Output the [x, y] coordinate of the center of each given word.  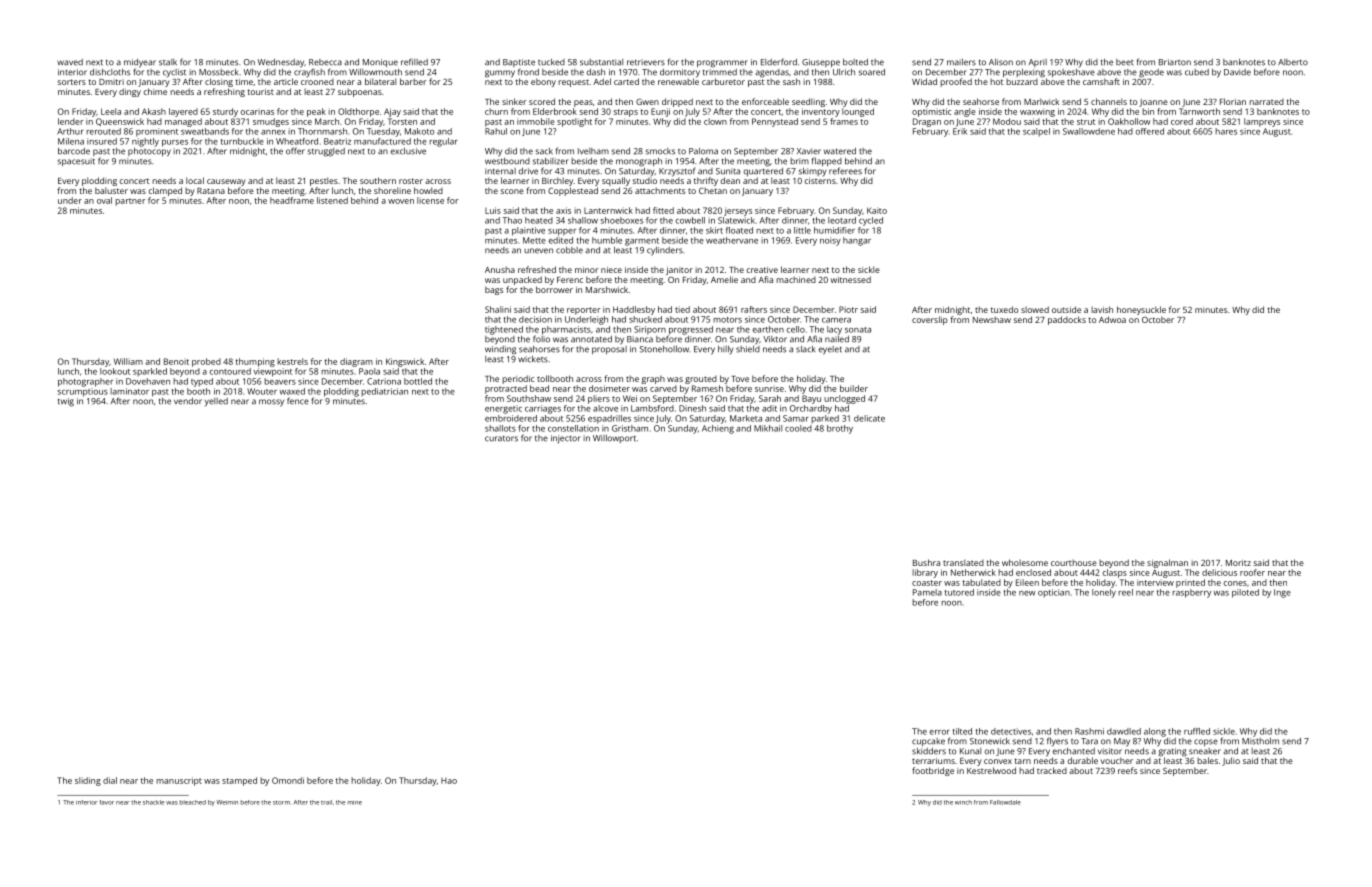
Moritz [1238, 563]
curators [501, 439]
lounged [858, 112]
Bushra [926, 562]
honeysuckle [1141, 310]
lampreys [1262, 122]
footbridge [933, 771]
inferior [86, 802]
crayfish [309, 72]
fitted [663, 210]
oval [104, 200]
